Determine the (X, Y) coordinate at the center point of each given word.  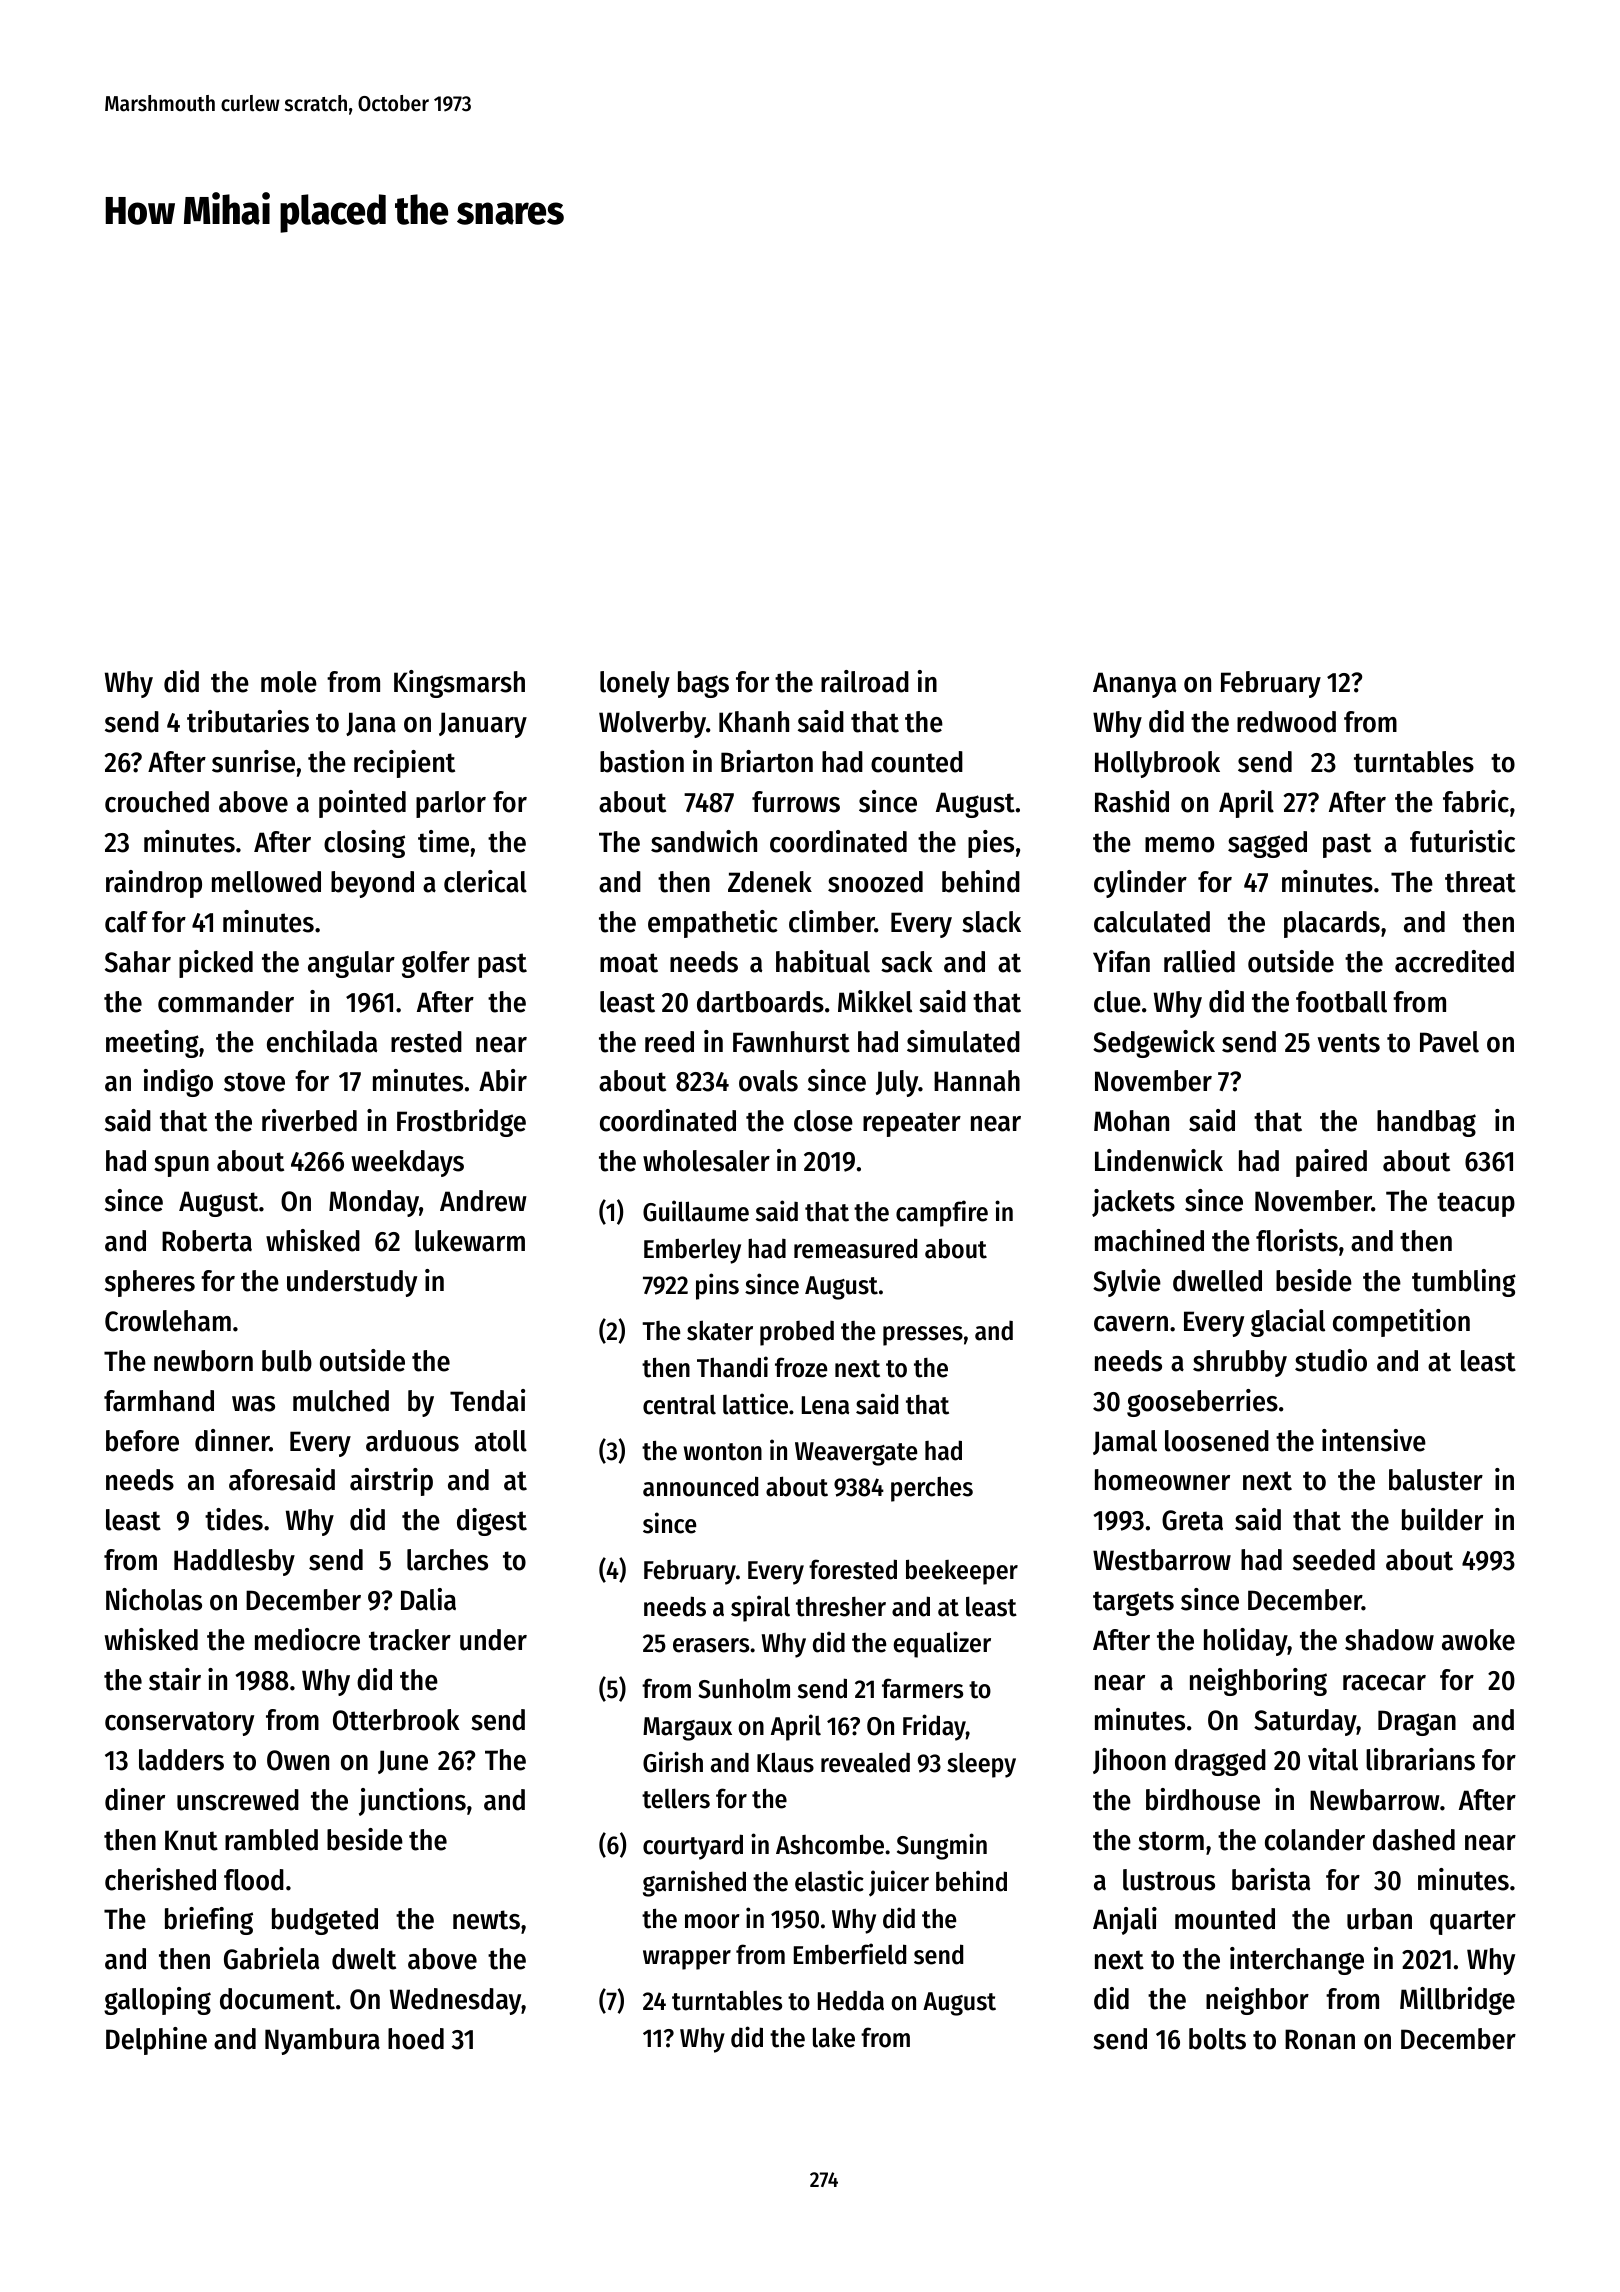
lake (834, 2037)
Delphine (156, 2041)
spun (181, 1166)
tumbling (1464, 1283)
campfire (942, 1213)
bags (703, 684)
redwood (1286, 722)
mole (289, 682)
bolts (1217, 2039)
